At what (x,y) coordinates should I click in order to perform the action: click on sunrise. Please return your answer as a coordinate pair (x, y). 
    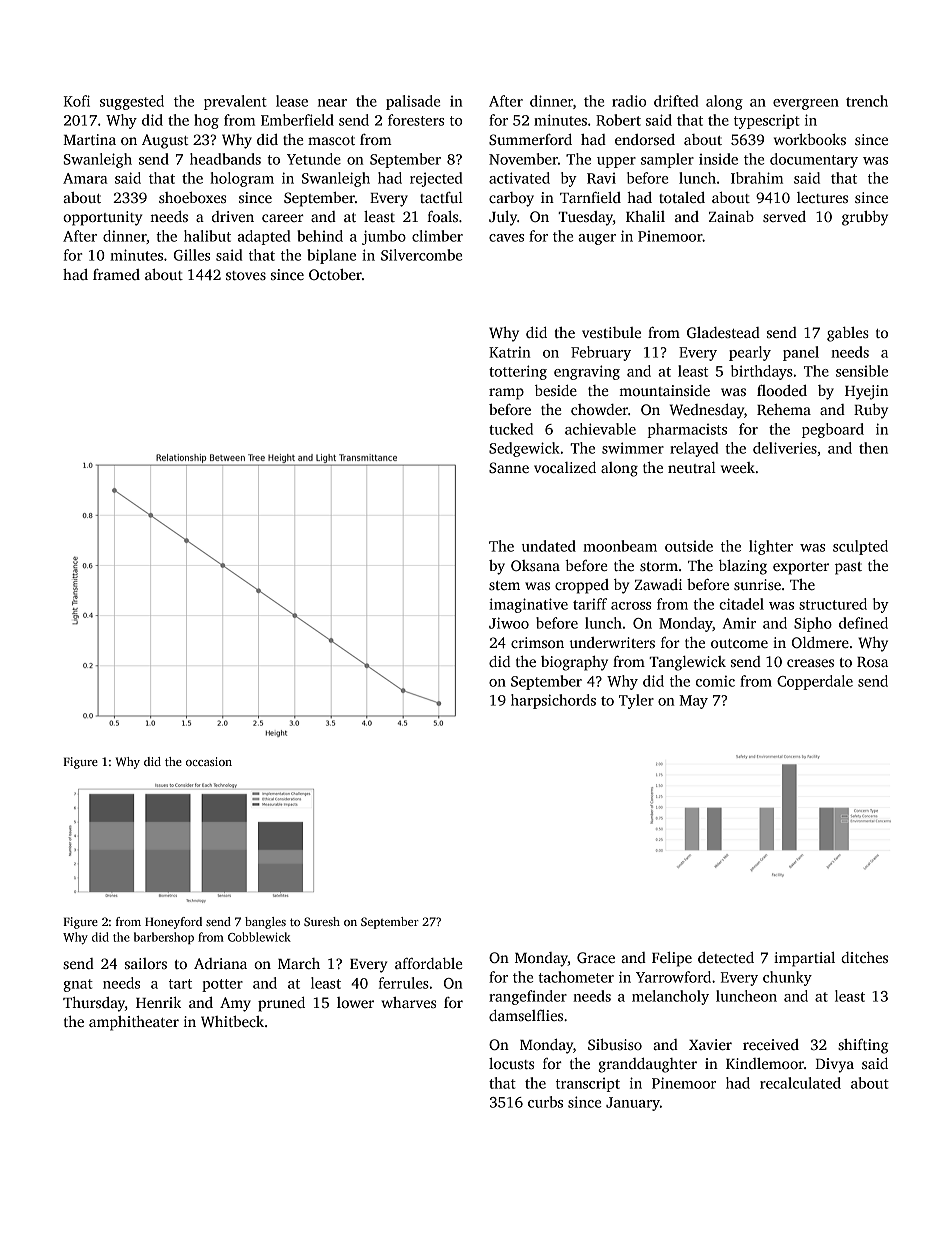
    Looking at the image, I should click on (757, 584).
